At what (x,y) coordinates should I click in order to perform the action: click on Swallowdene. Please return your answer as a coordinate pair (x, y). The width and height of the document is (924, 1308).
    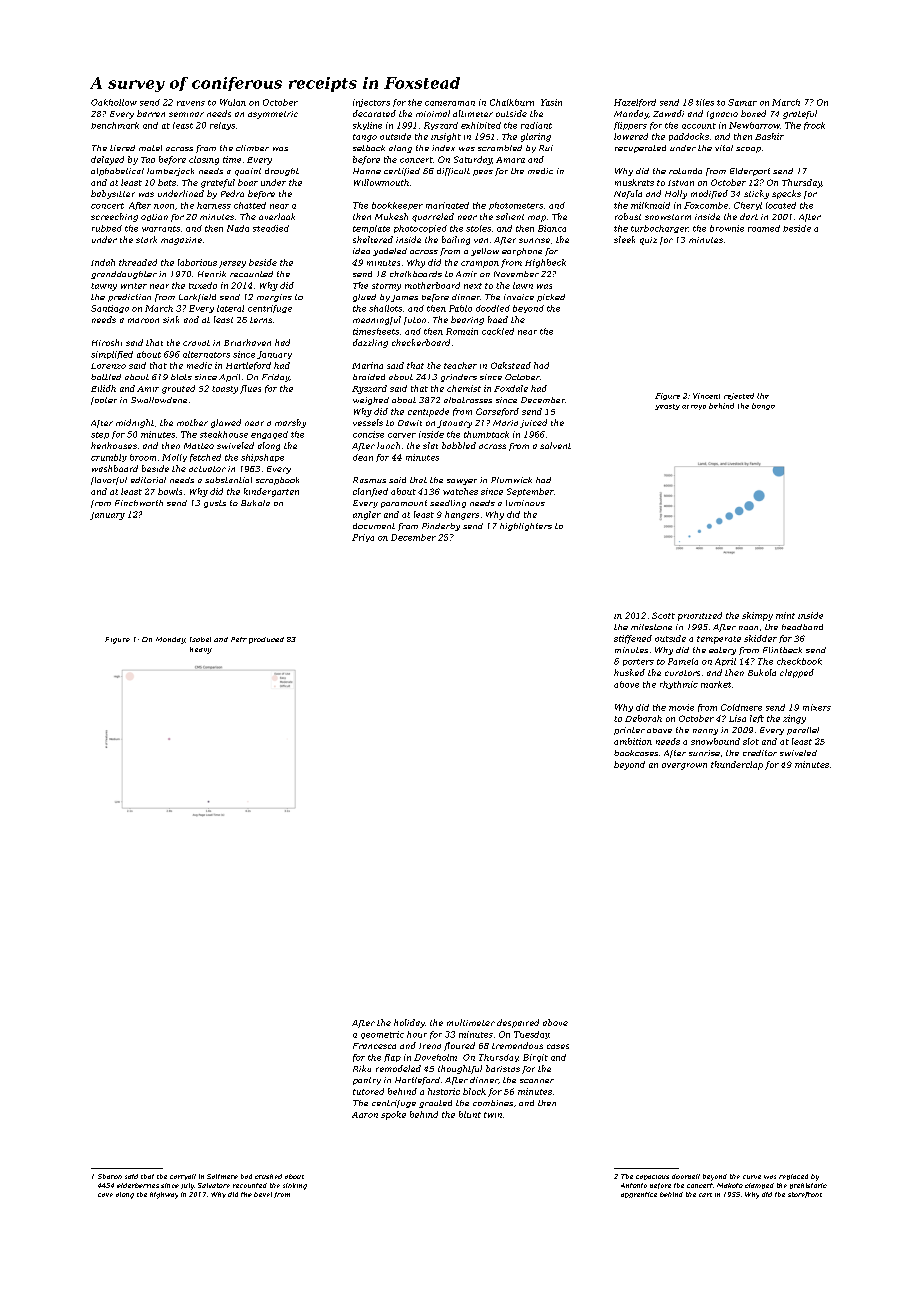
    Looking at the image, I should click on (159, 400).
